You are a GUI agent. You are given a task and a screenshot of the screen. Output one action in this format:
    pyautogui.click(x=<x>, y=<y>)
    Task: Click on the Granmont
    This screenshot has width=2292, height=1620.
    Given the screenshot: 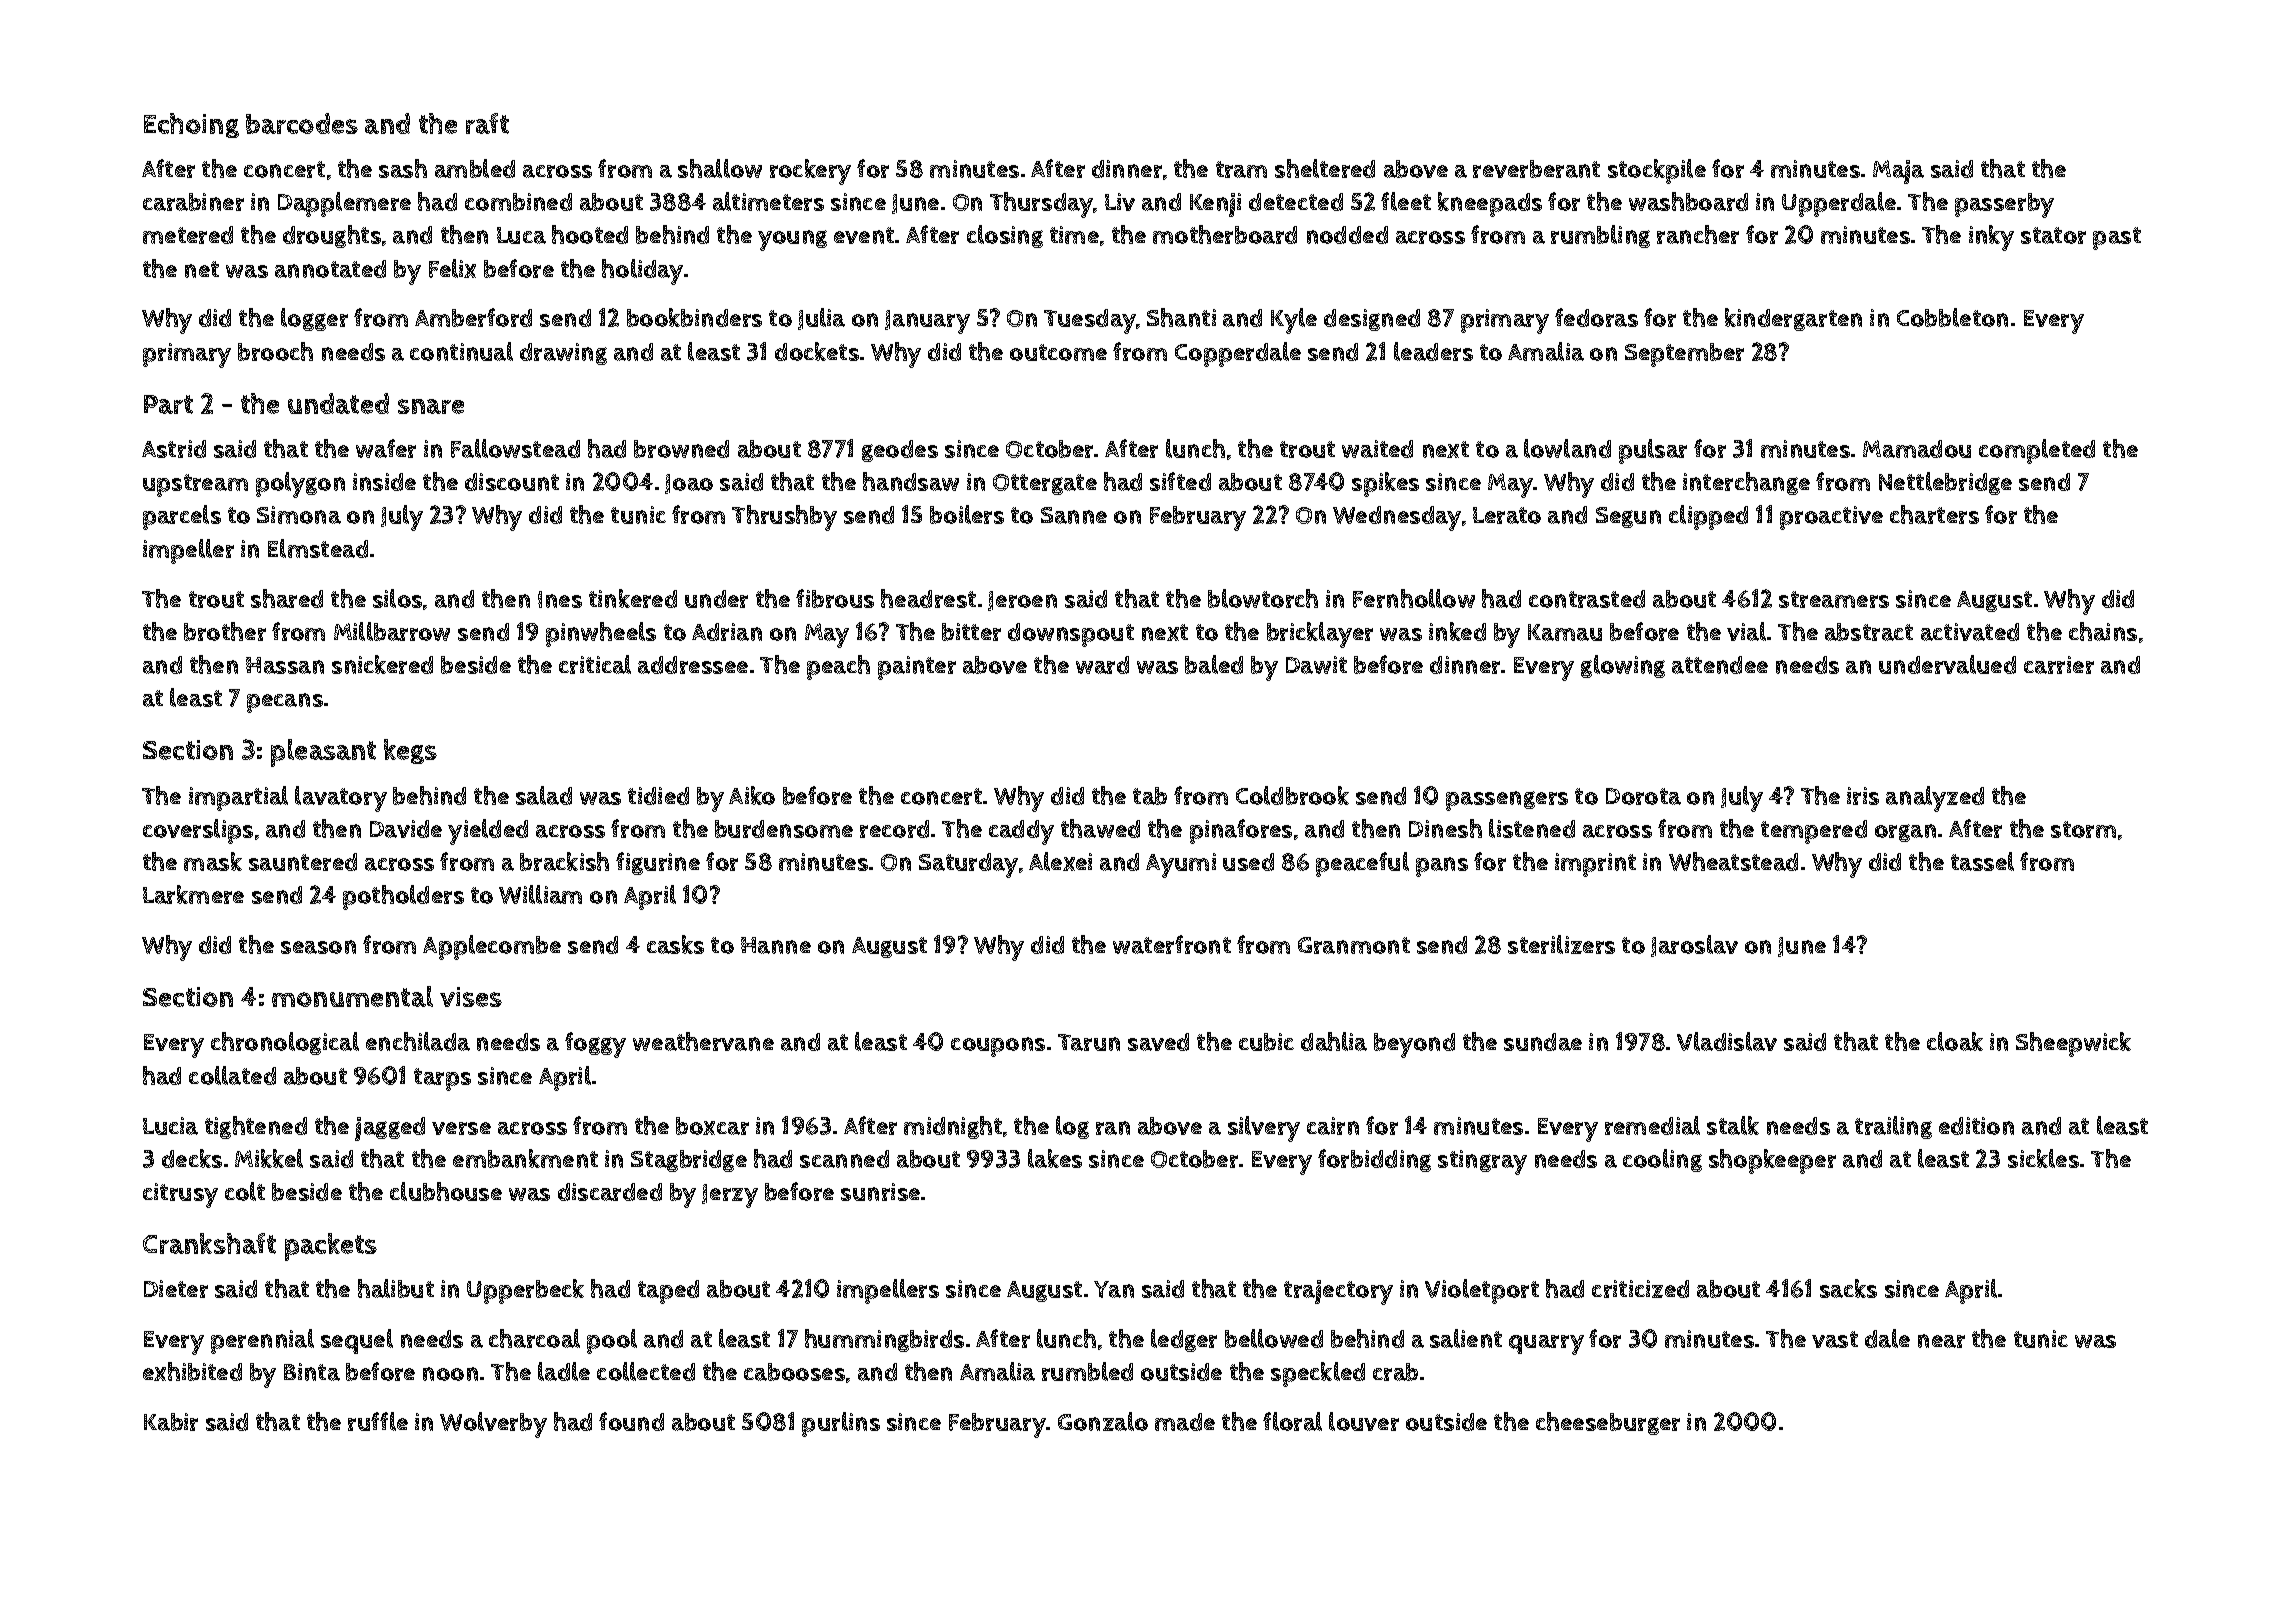 What is the action you would take?
    pyautogui.click(x=1354, y=945)
